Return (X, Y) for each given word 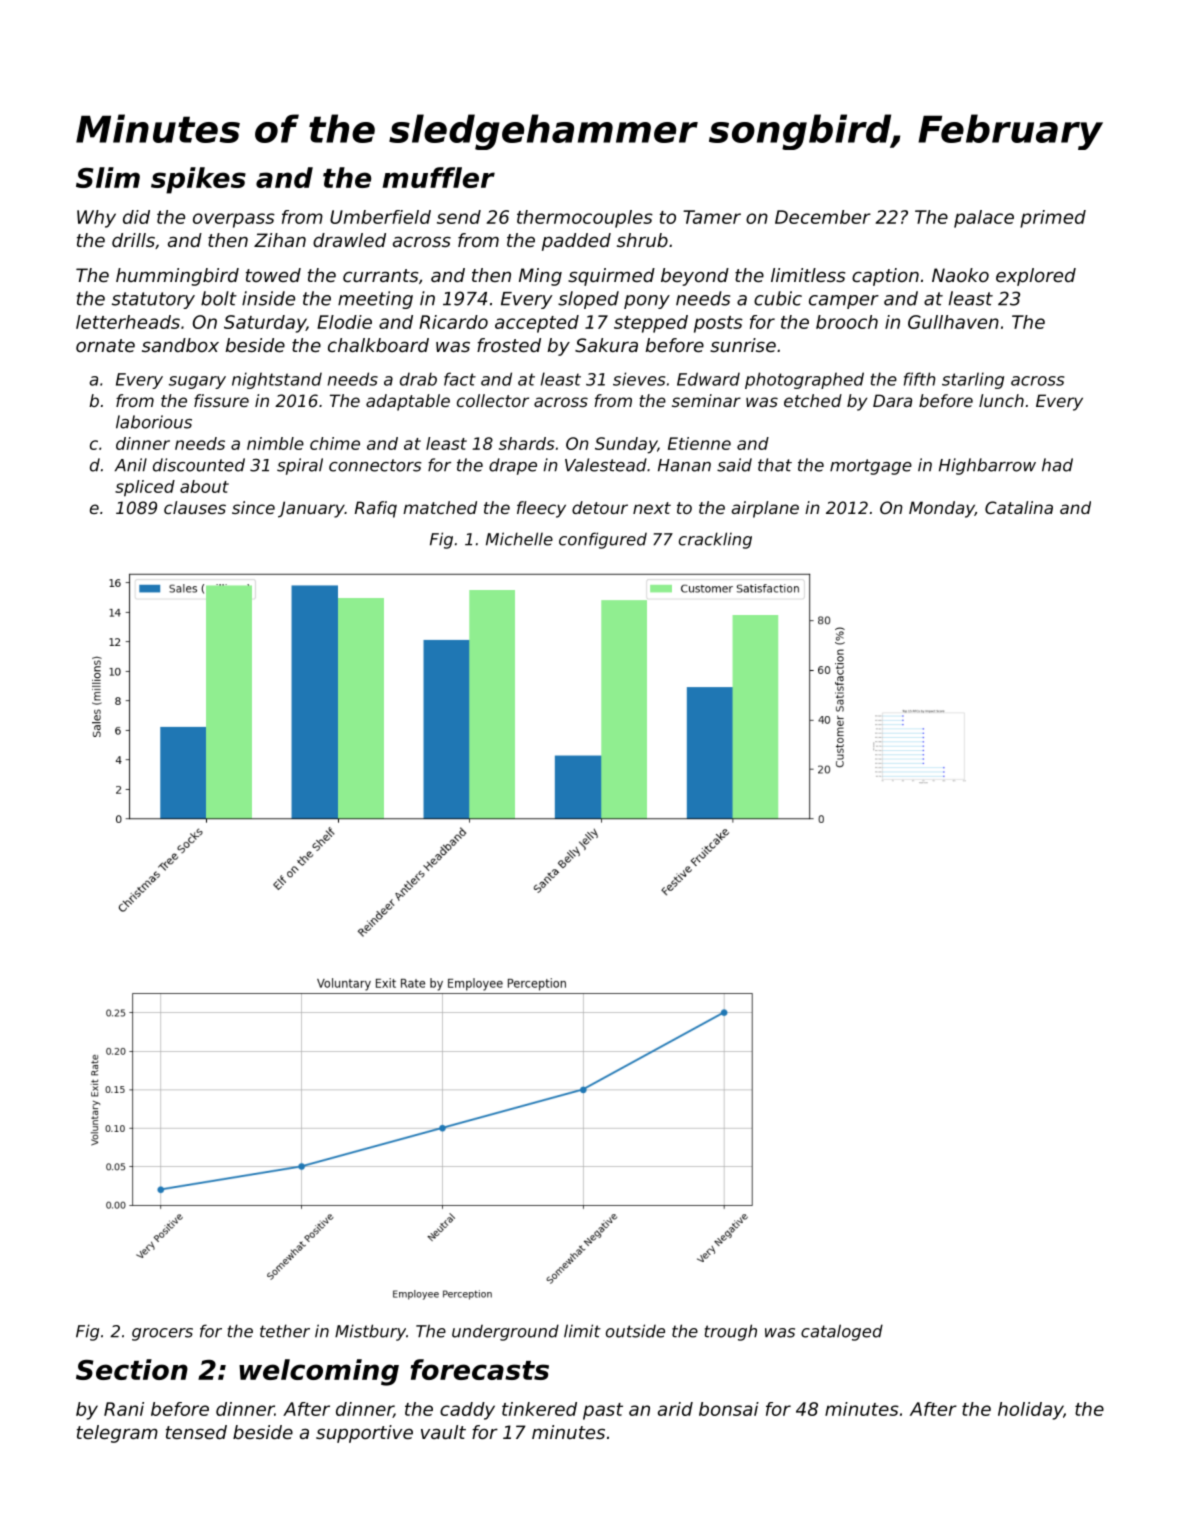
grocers (162, 1334)
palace (984, 219)
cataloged (842, 1332)
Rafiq (376, 509)
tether (285, 1331)
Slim (108, 177)
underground (505, 1332)
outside (635, 1331)
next (652, 508)
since (253, 507)
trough (731, 1332)
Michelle (519, 539)
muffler (438, 177)
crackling (715, 540)
